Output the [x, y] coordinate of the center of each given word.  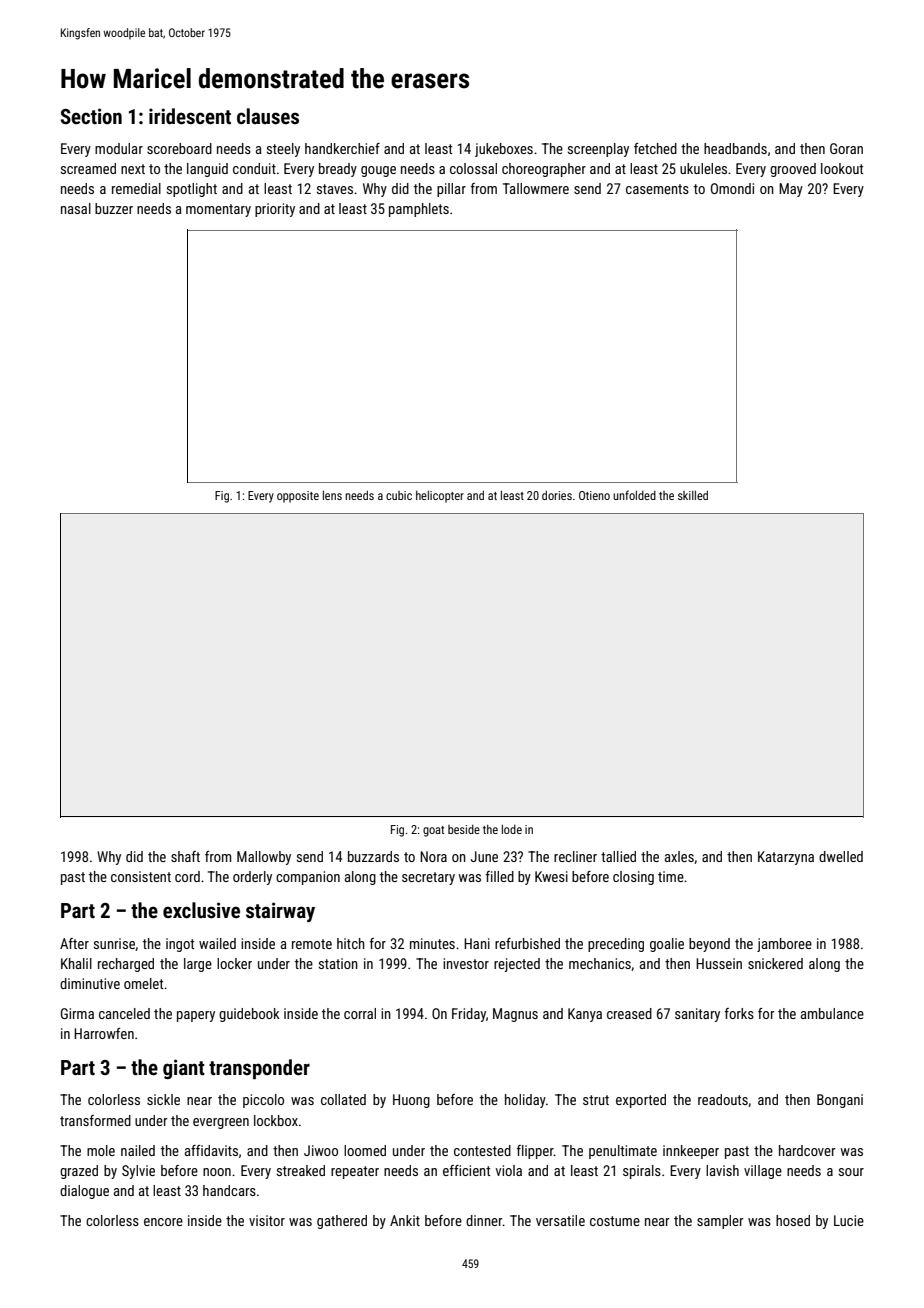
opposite [298, 497]
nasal [76, 208]
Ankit [405, 1220]
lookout [842, 168]
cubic [399, 495]
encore [163, 1222]
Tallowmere [536, 188]
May [791, 190]
